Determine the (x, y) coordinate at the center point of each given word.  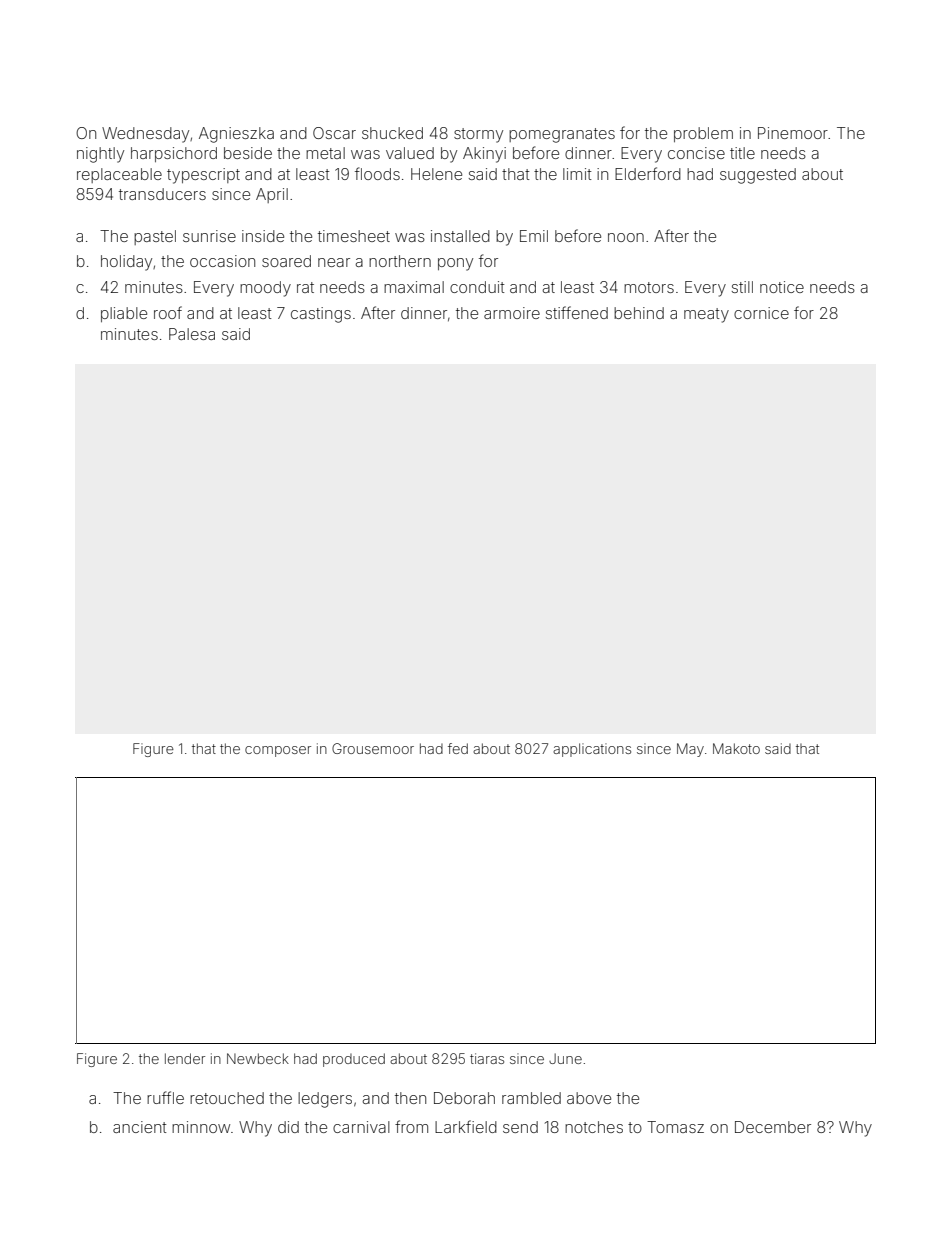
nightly (100, 155)
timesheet (354, 236)
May (690, 750)
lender (185, 1058)
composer (278, 751)
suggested (758, 176)
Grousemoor (373, 748)
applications (592, 750)
